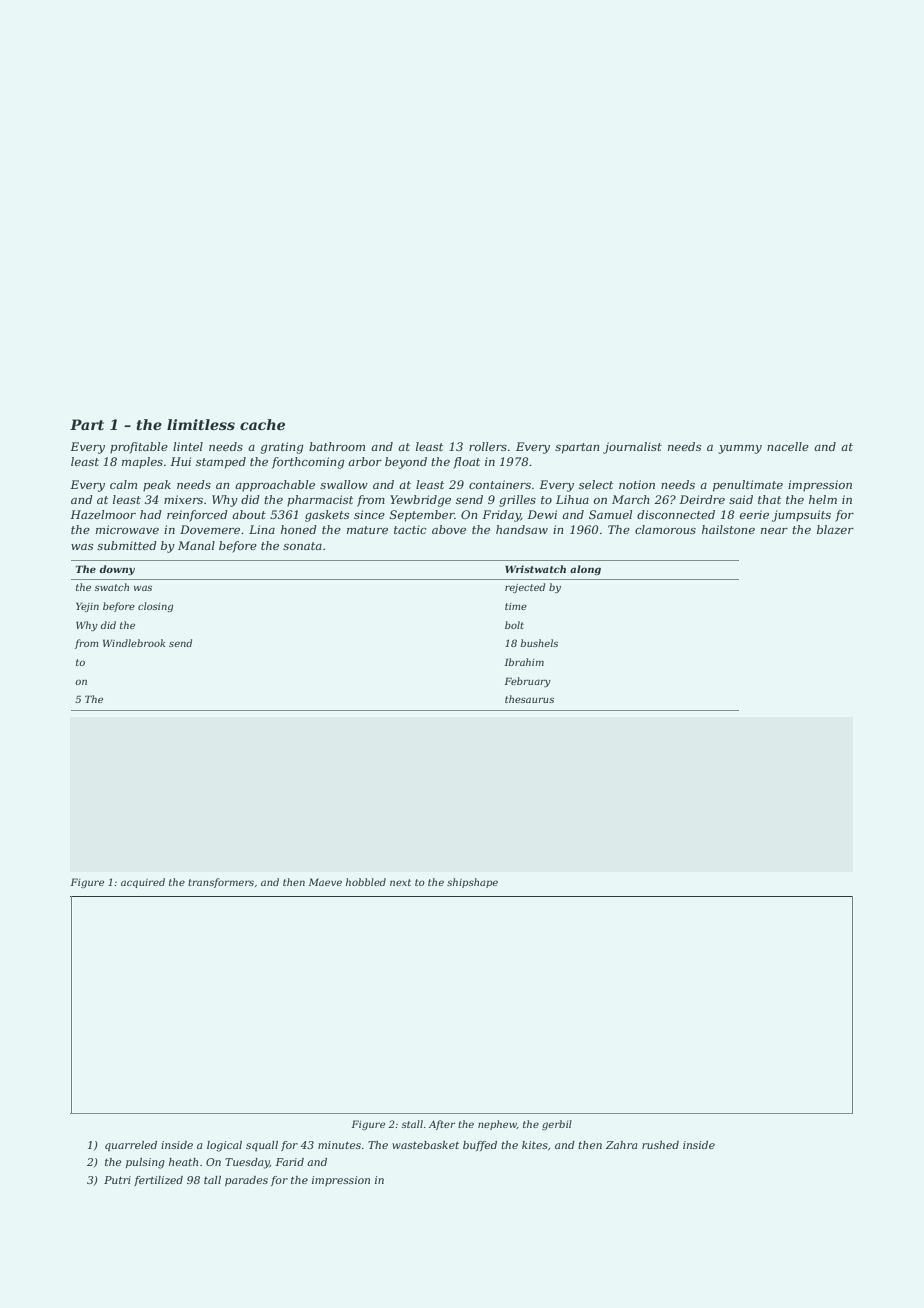 The height and width of the screenshot is (1308, 924). What do you see at coordinates (621, 1145) in the screenshot?
I see `Zahra` at bounding box center [621, 1145].
